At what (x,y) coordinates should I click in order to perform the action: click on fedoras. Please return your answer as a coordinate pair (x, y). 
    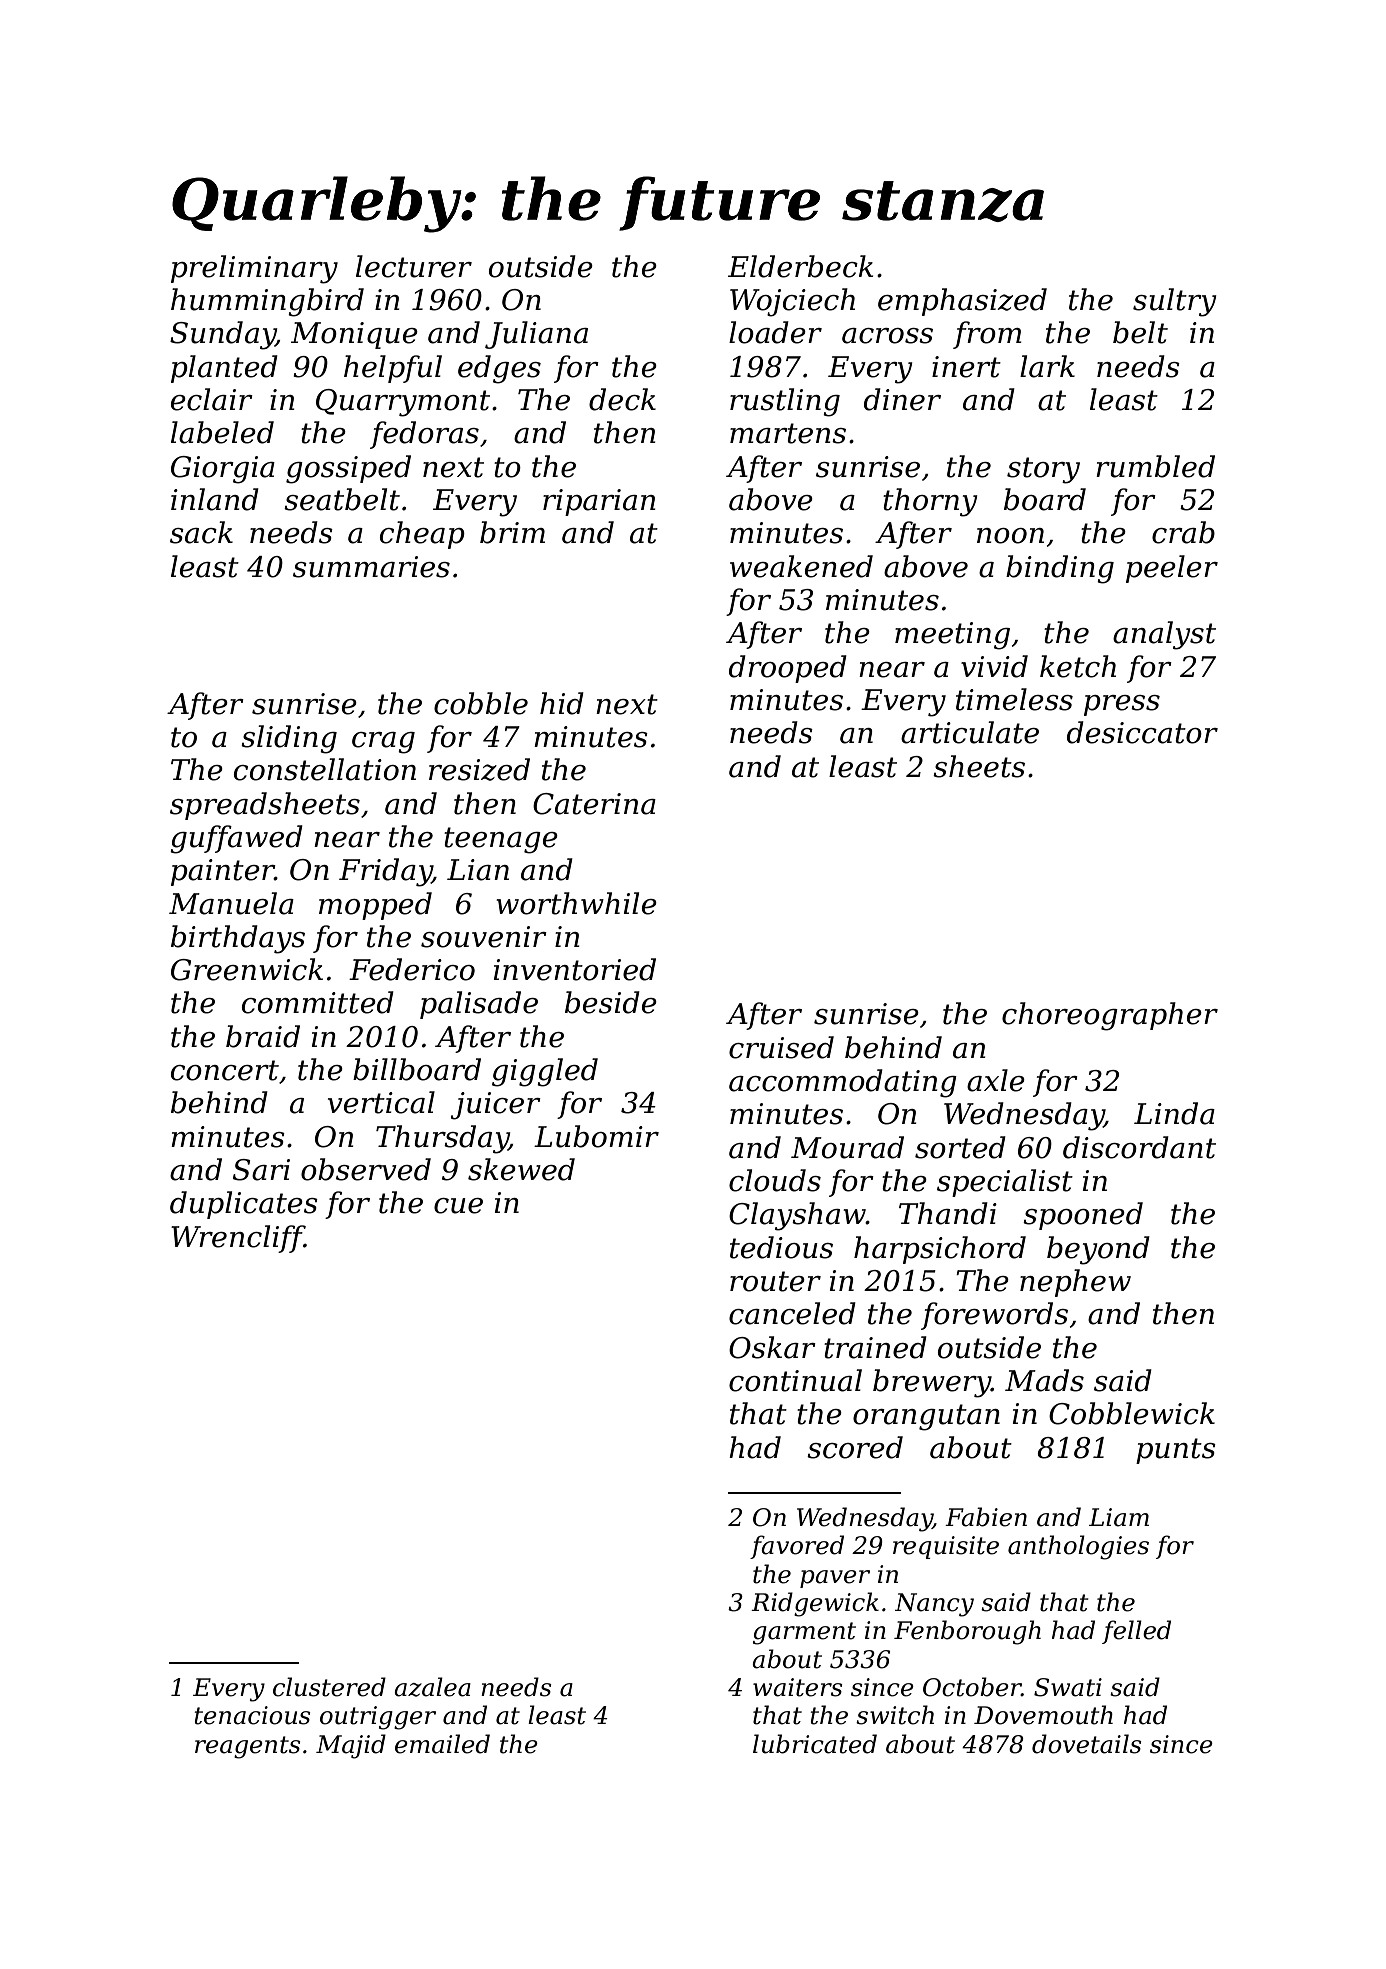
    Looking at the image, I should click on (424, 435).
